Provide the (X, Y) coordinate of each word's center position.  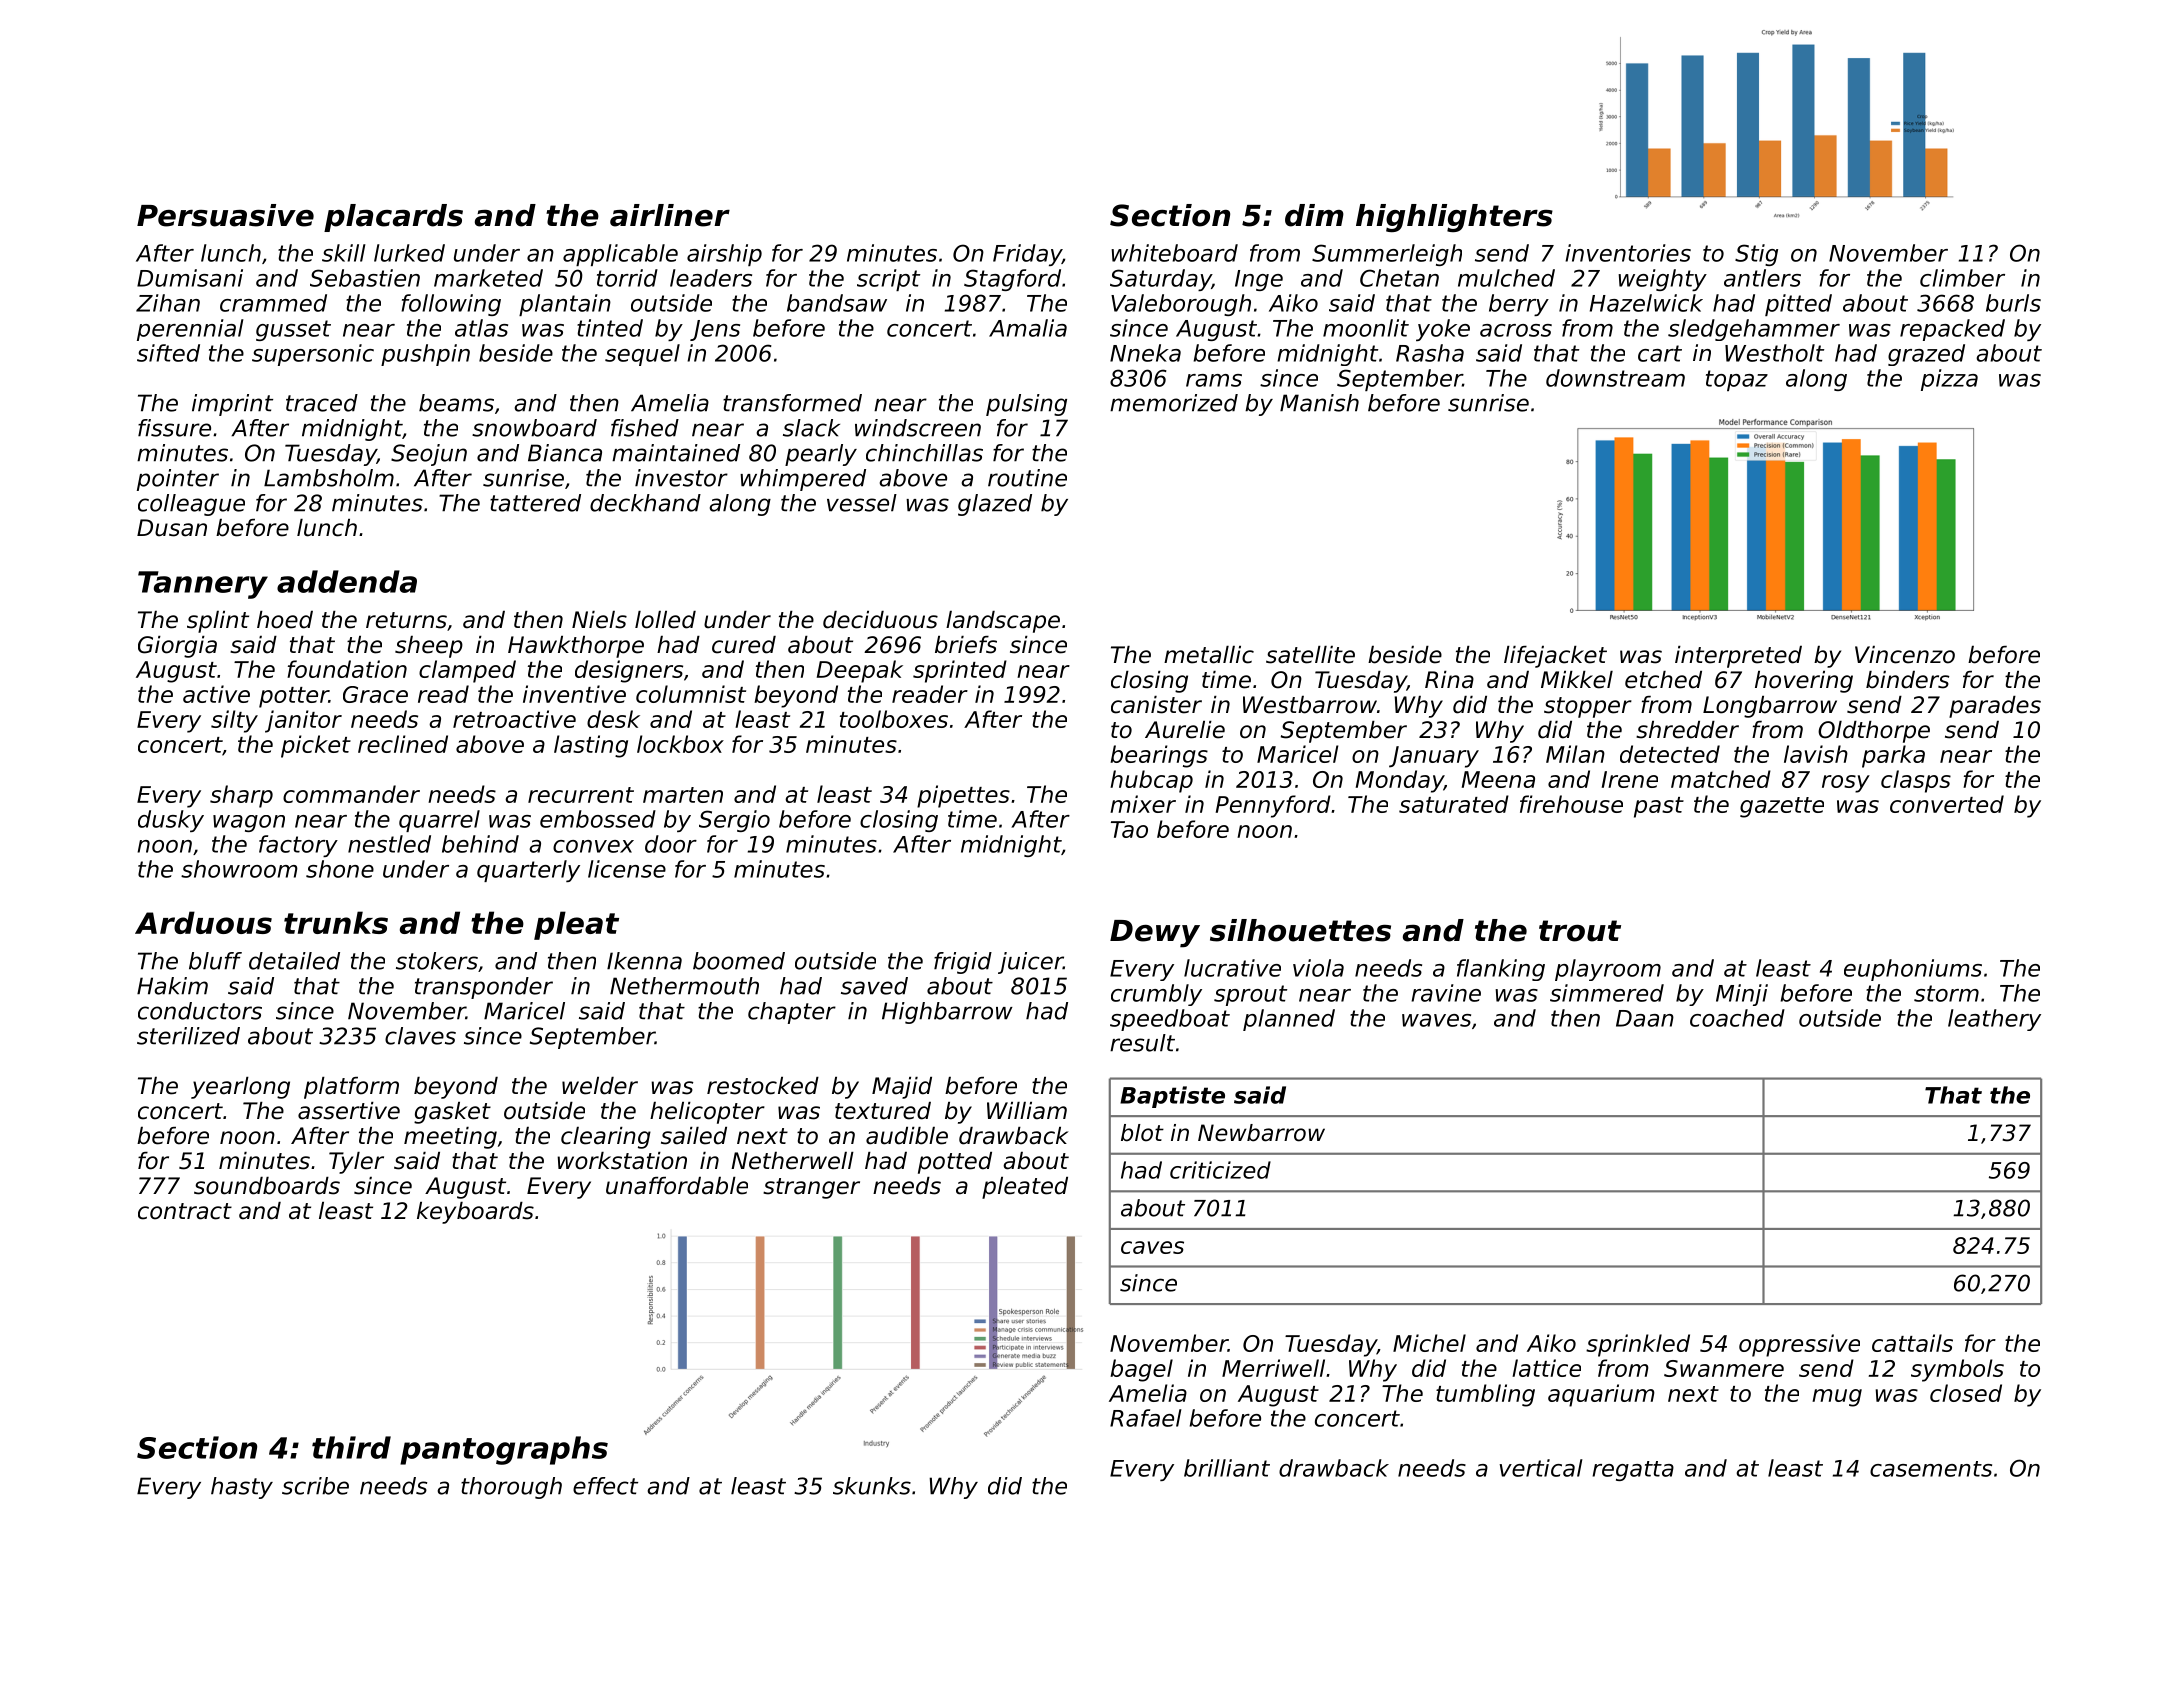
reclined (403, 744)
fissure (174, 428)
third (351, 1447)
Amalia (1028, 328)
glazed (995, 505)
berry (1519, 305)
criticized (1220, 1170)
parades (1995, 707)
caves (1152, 1247)
